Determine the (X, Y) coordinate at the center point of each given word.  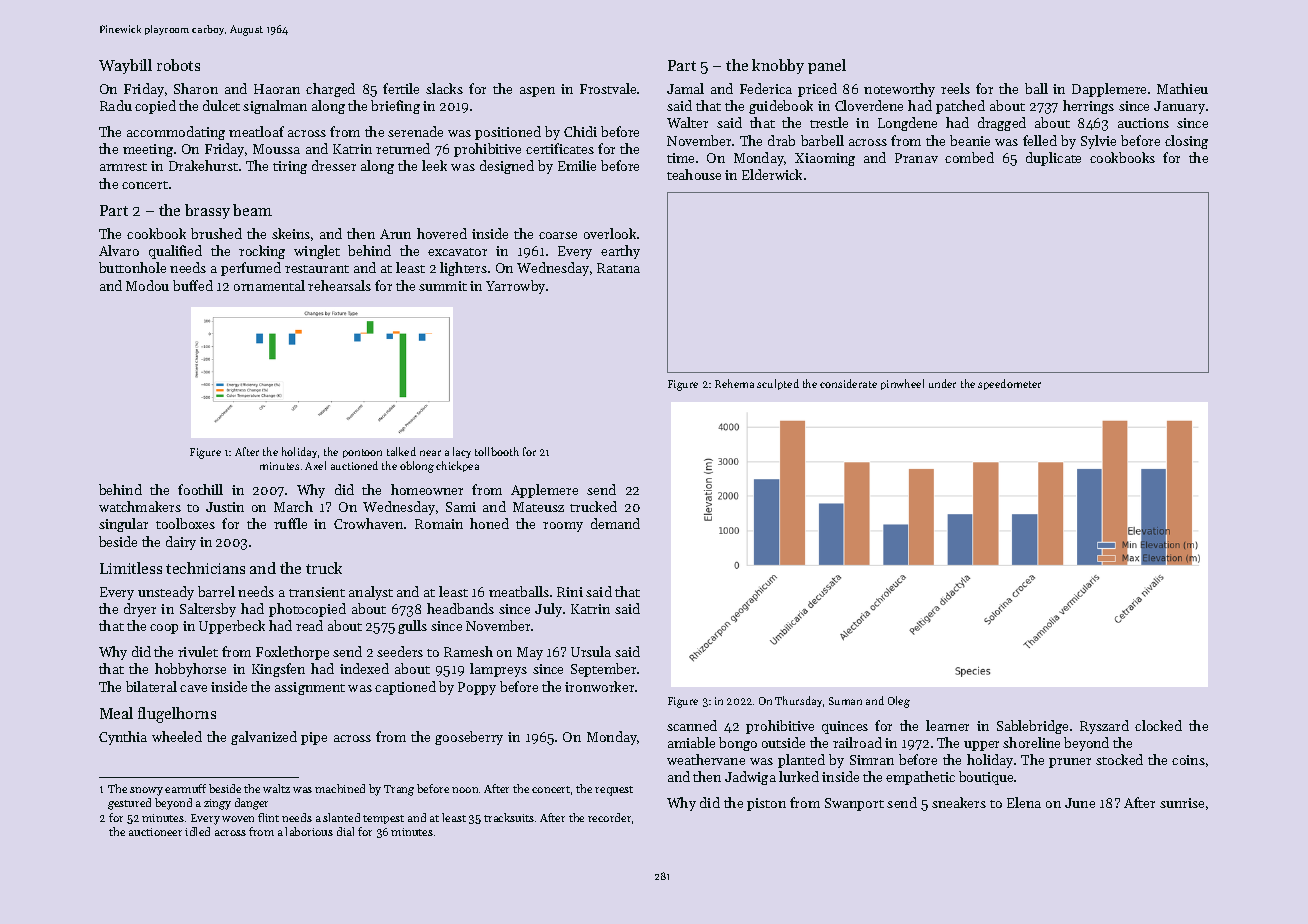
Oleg (899, 702)
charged (330, 90)
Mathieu (1182, 88)
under (942, 383)
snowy (146, 791)
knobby (778, 66)
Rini (570, 592)
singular (123, 525)
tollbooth (497, 451)
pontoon (362, 453)
